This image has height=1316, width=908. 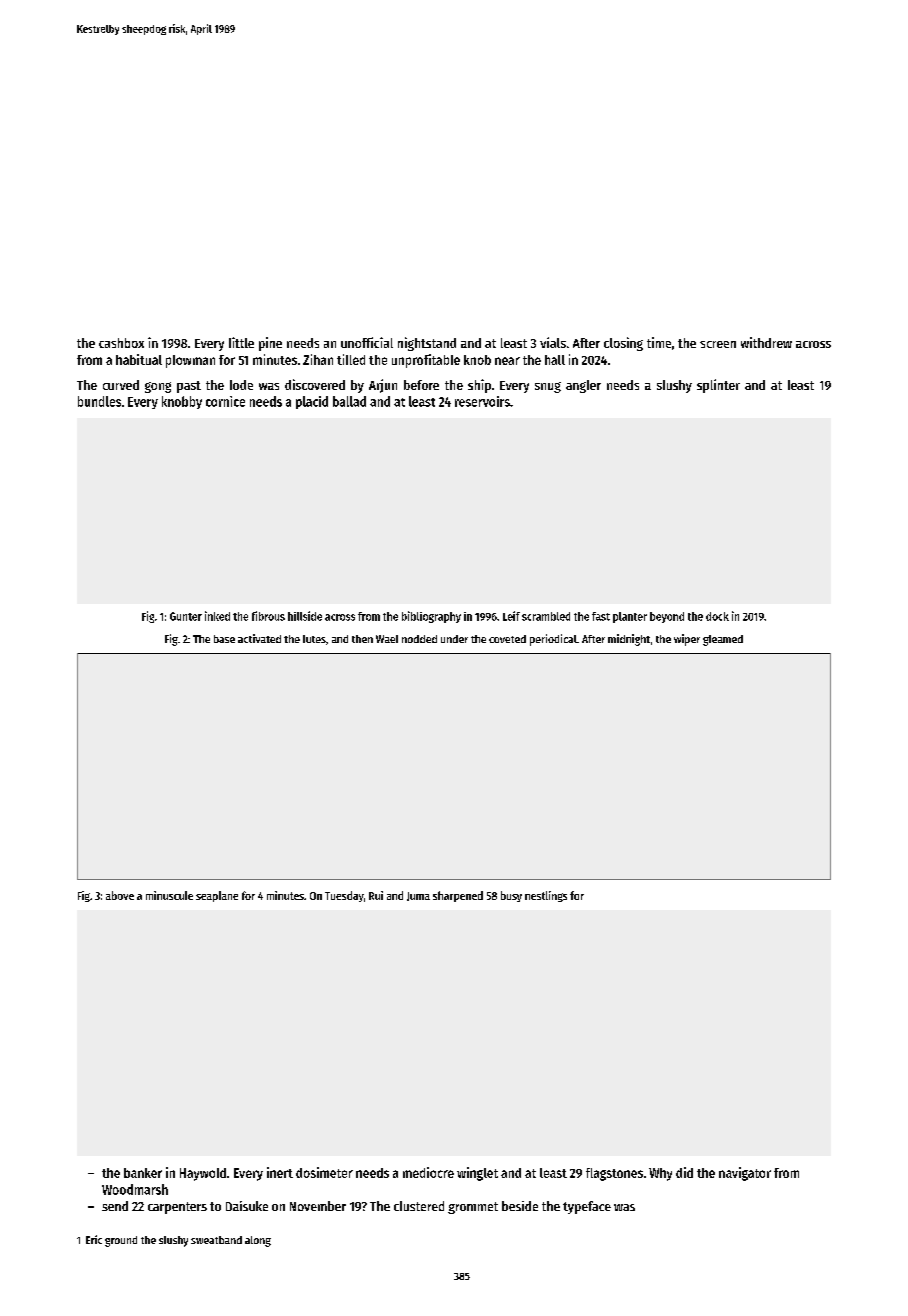 I want to click on seaplane, so click(x=217, y=896).
